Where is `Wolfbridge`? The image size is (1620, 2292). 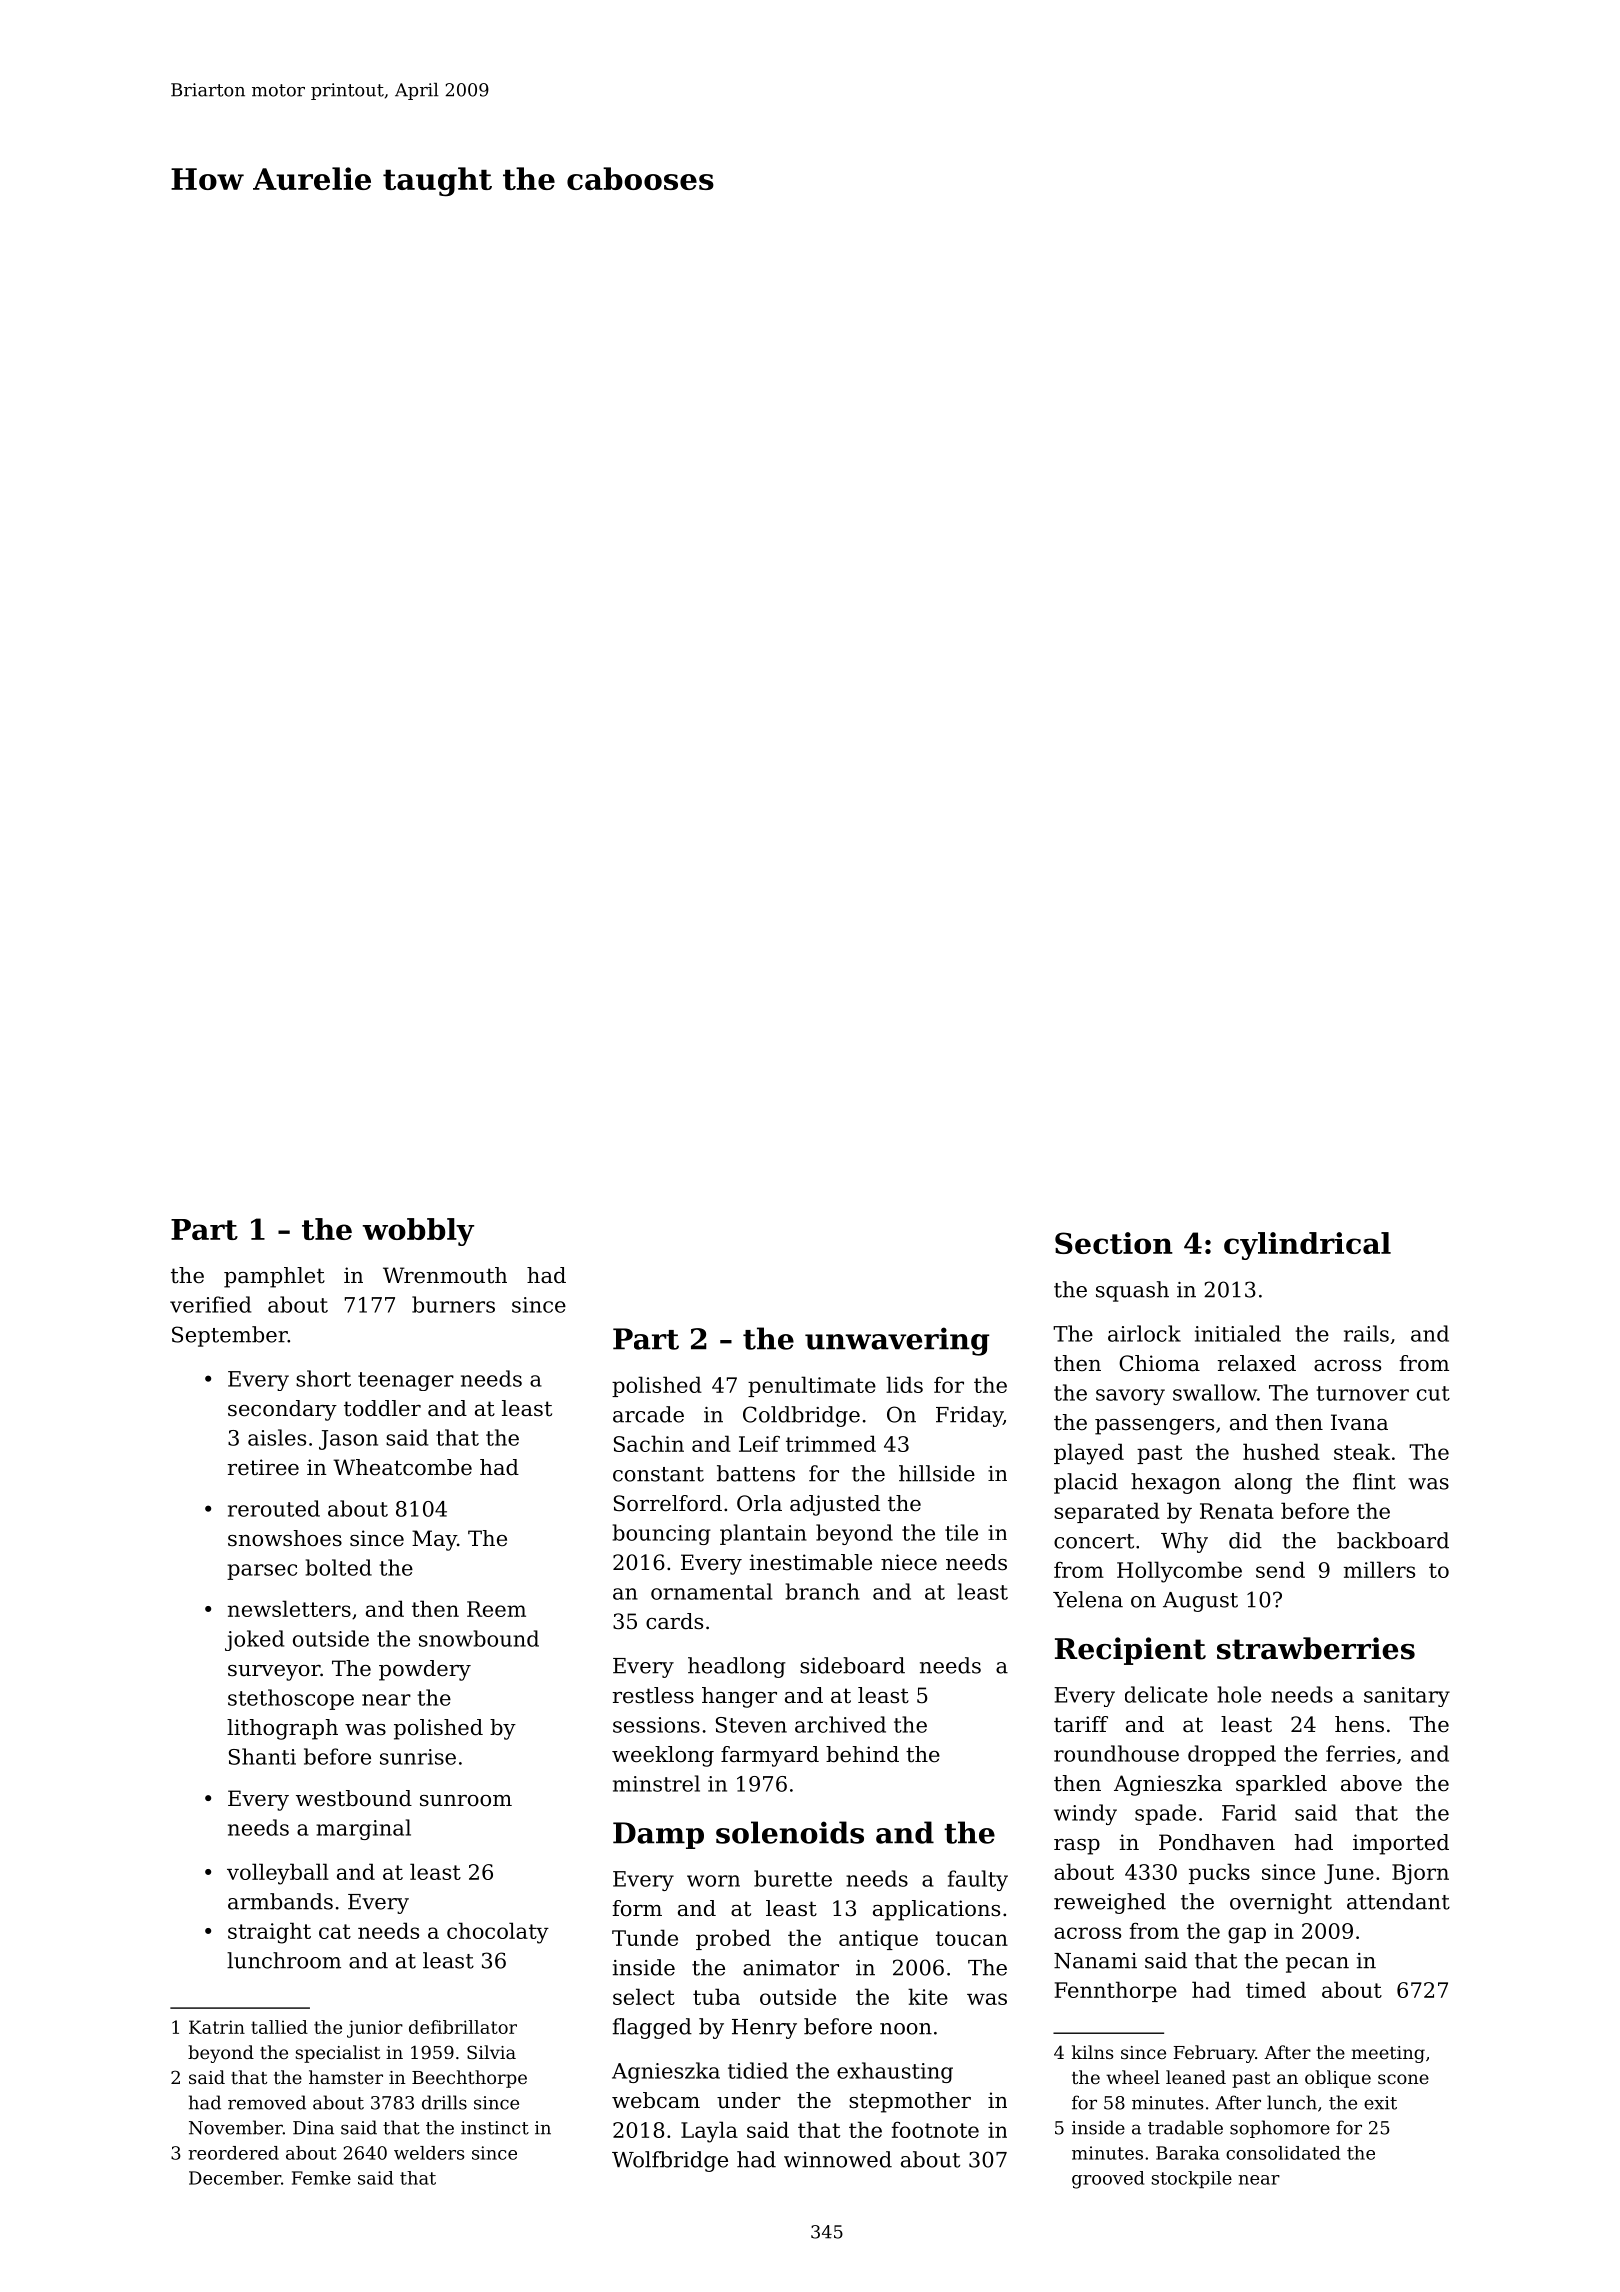 Wolfbridge is located at coordinates (670, 2161).
